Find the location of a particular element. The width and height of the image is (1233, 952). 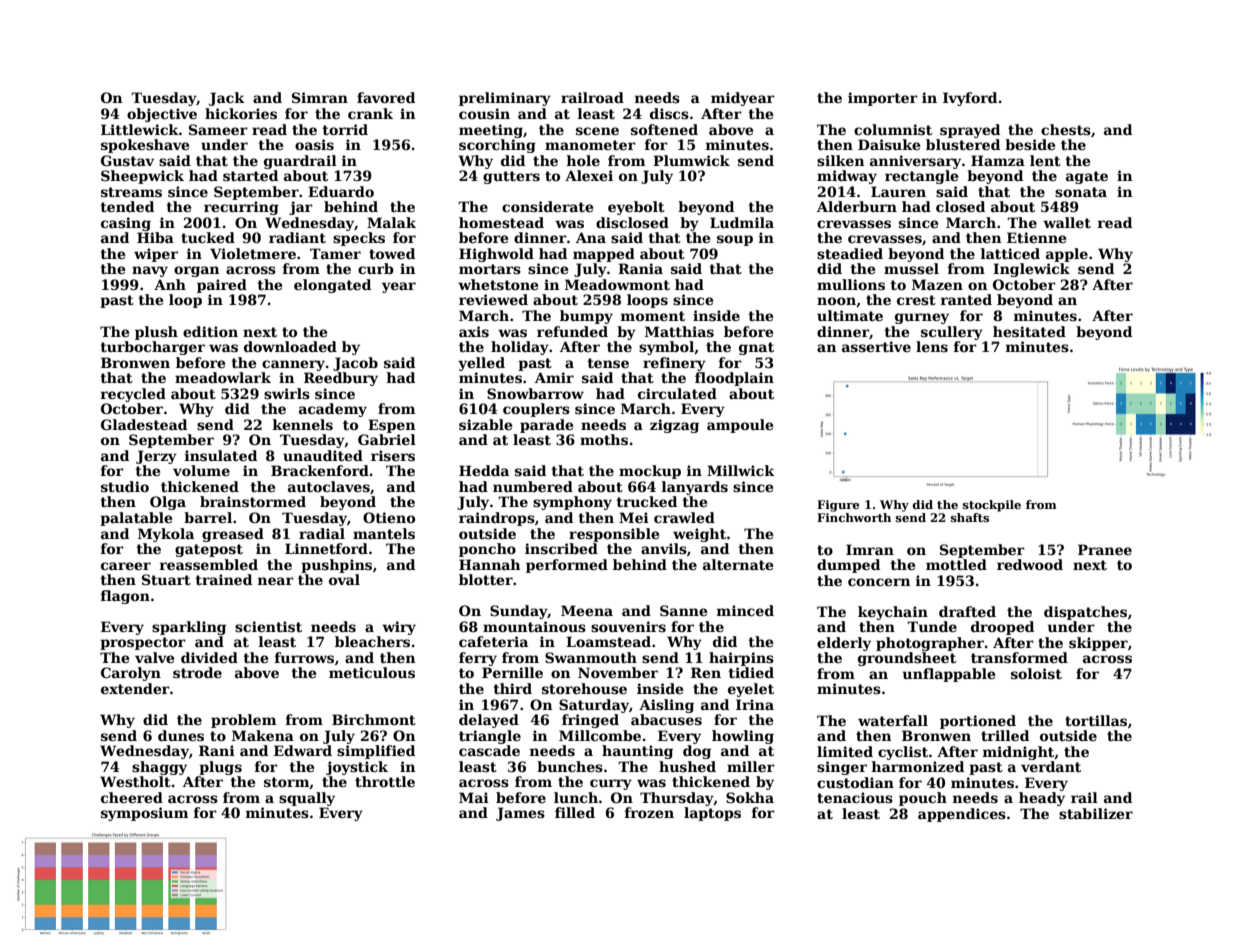

frozen is located at coordinates (649, 812).
